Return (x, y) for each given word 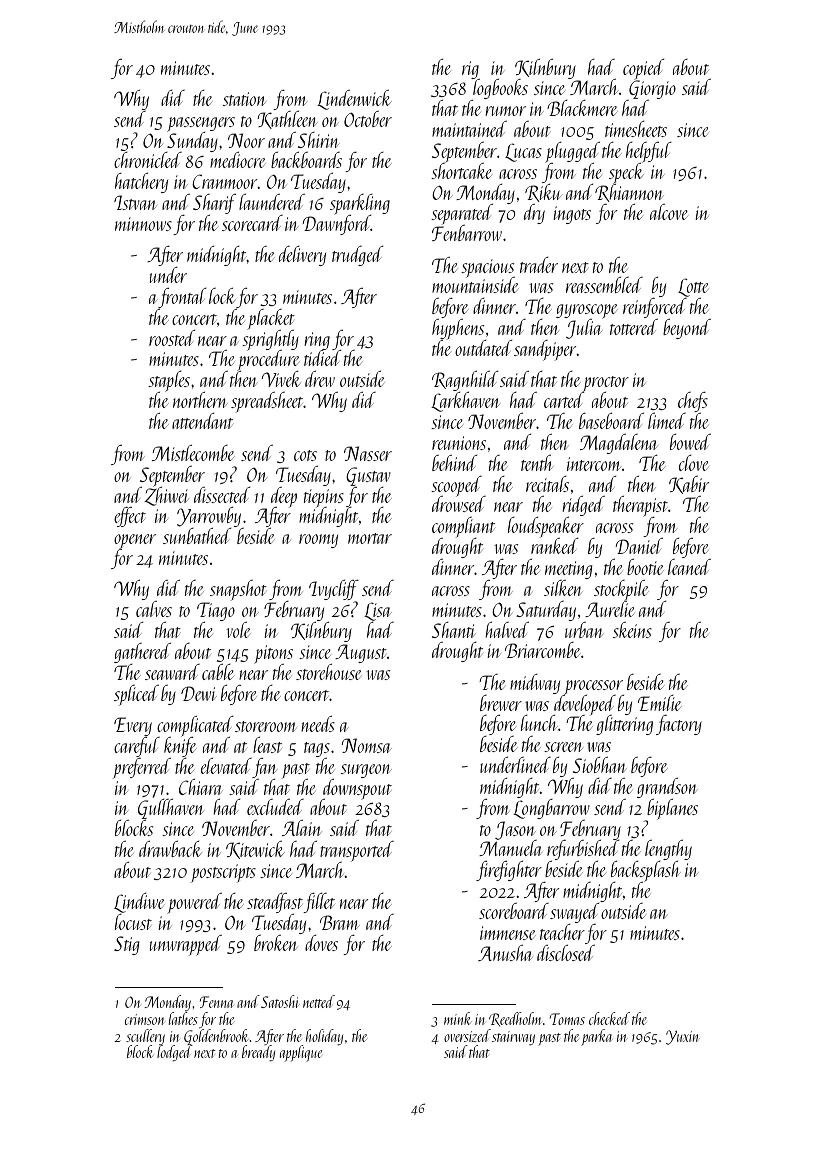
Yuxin (682, 1037)
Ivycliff (334, 590)
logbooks (500, 89)
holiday (324, 1037)
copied (643, 70)
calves (154, 609)
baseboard (611, 420)
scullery (145, 1037)
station (244, 99)
